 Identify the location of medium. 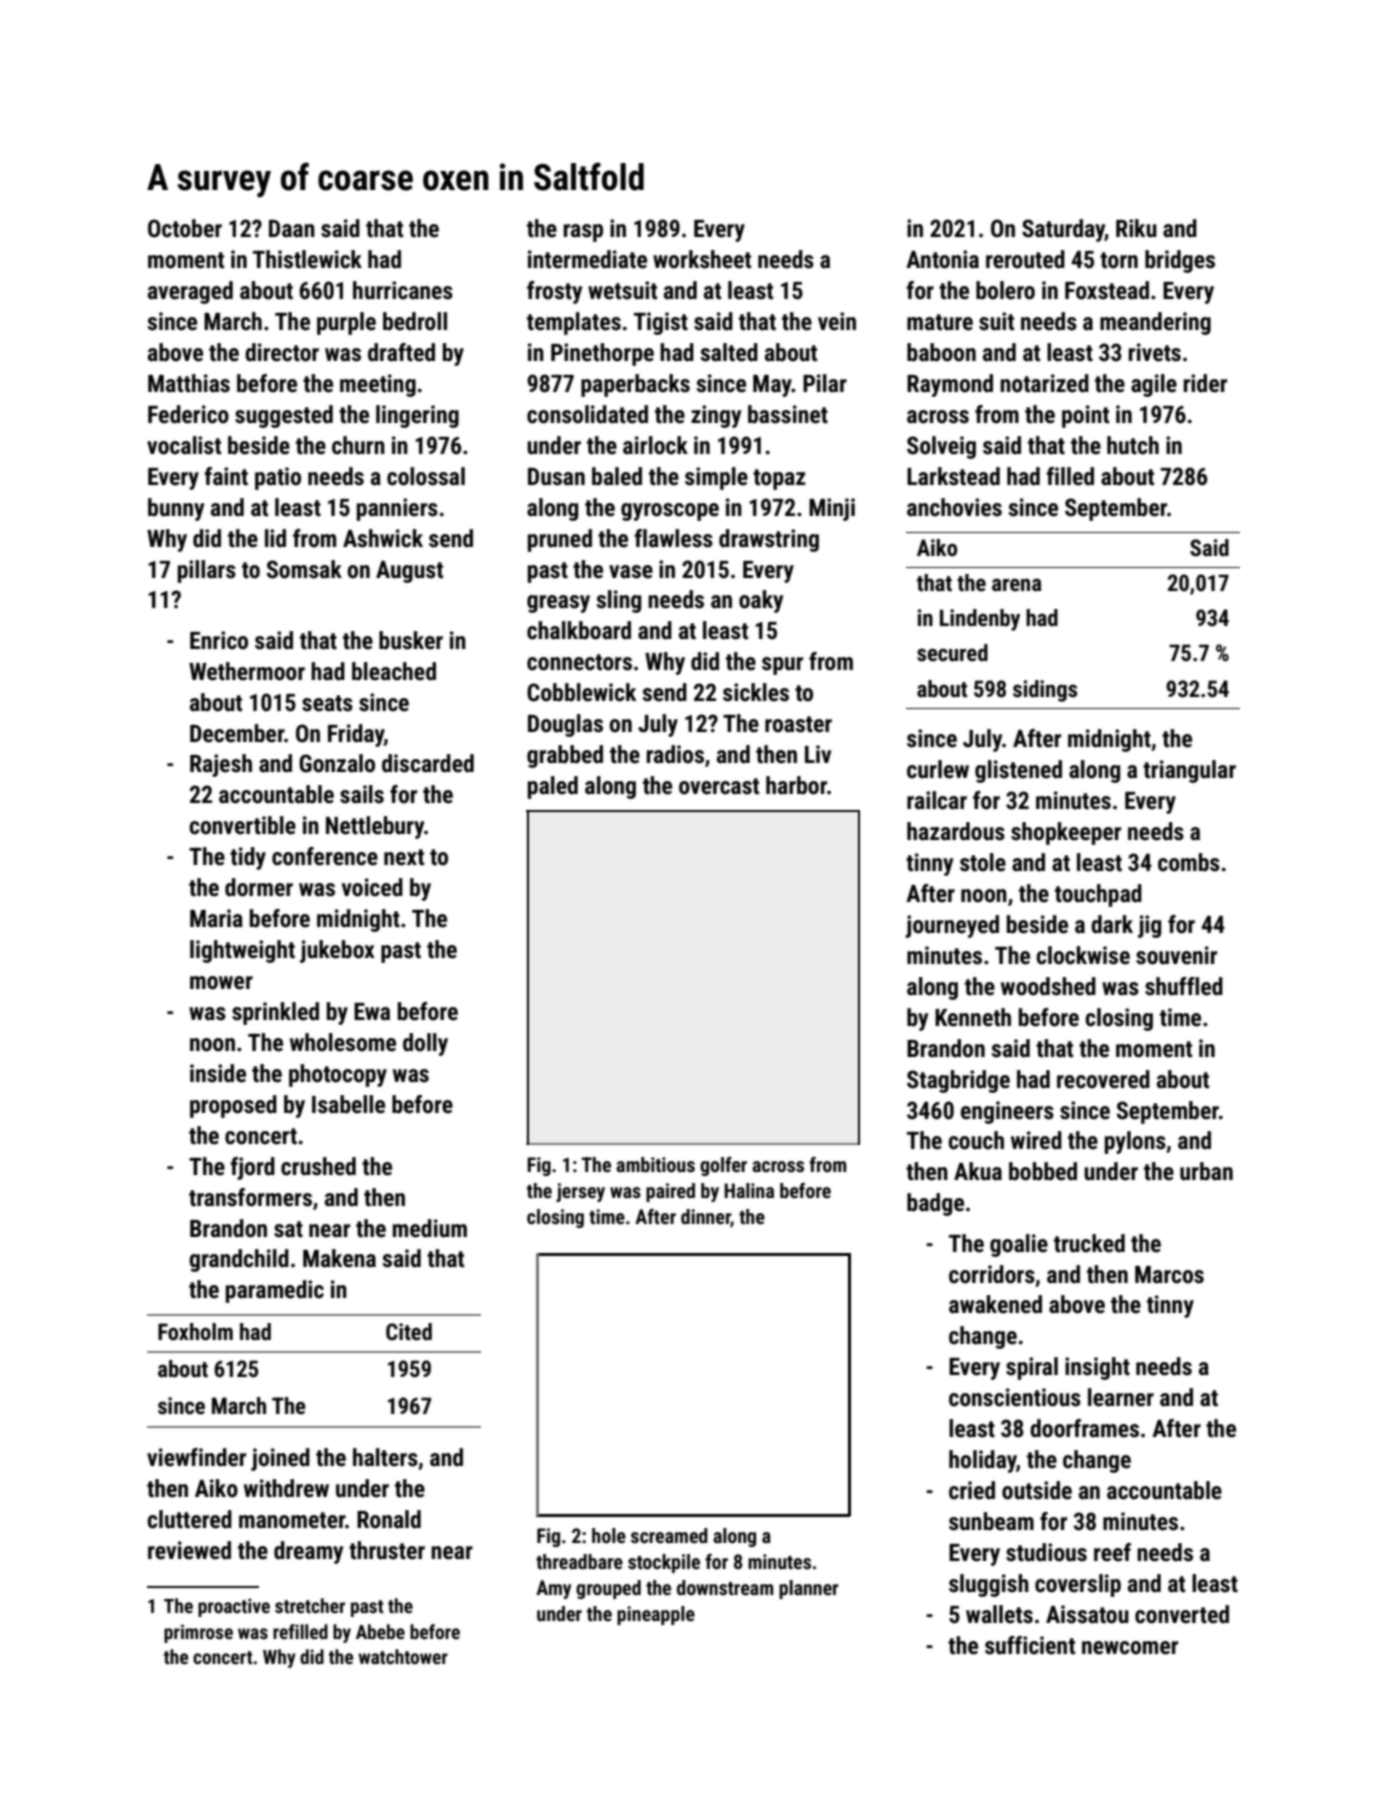
(430, 1228).
